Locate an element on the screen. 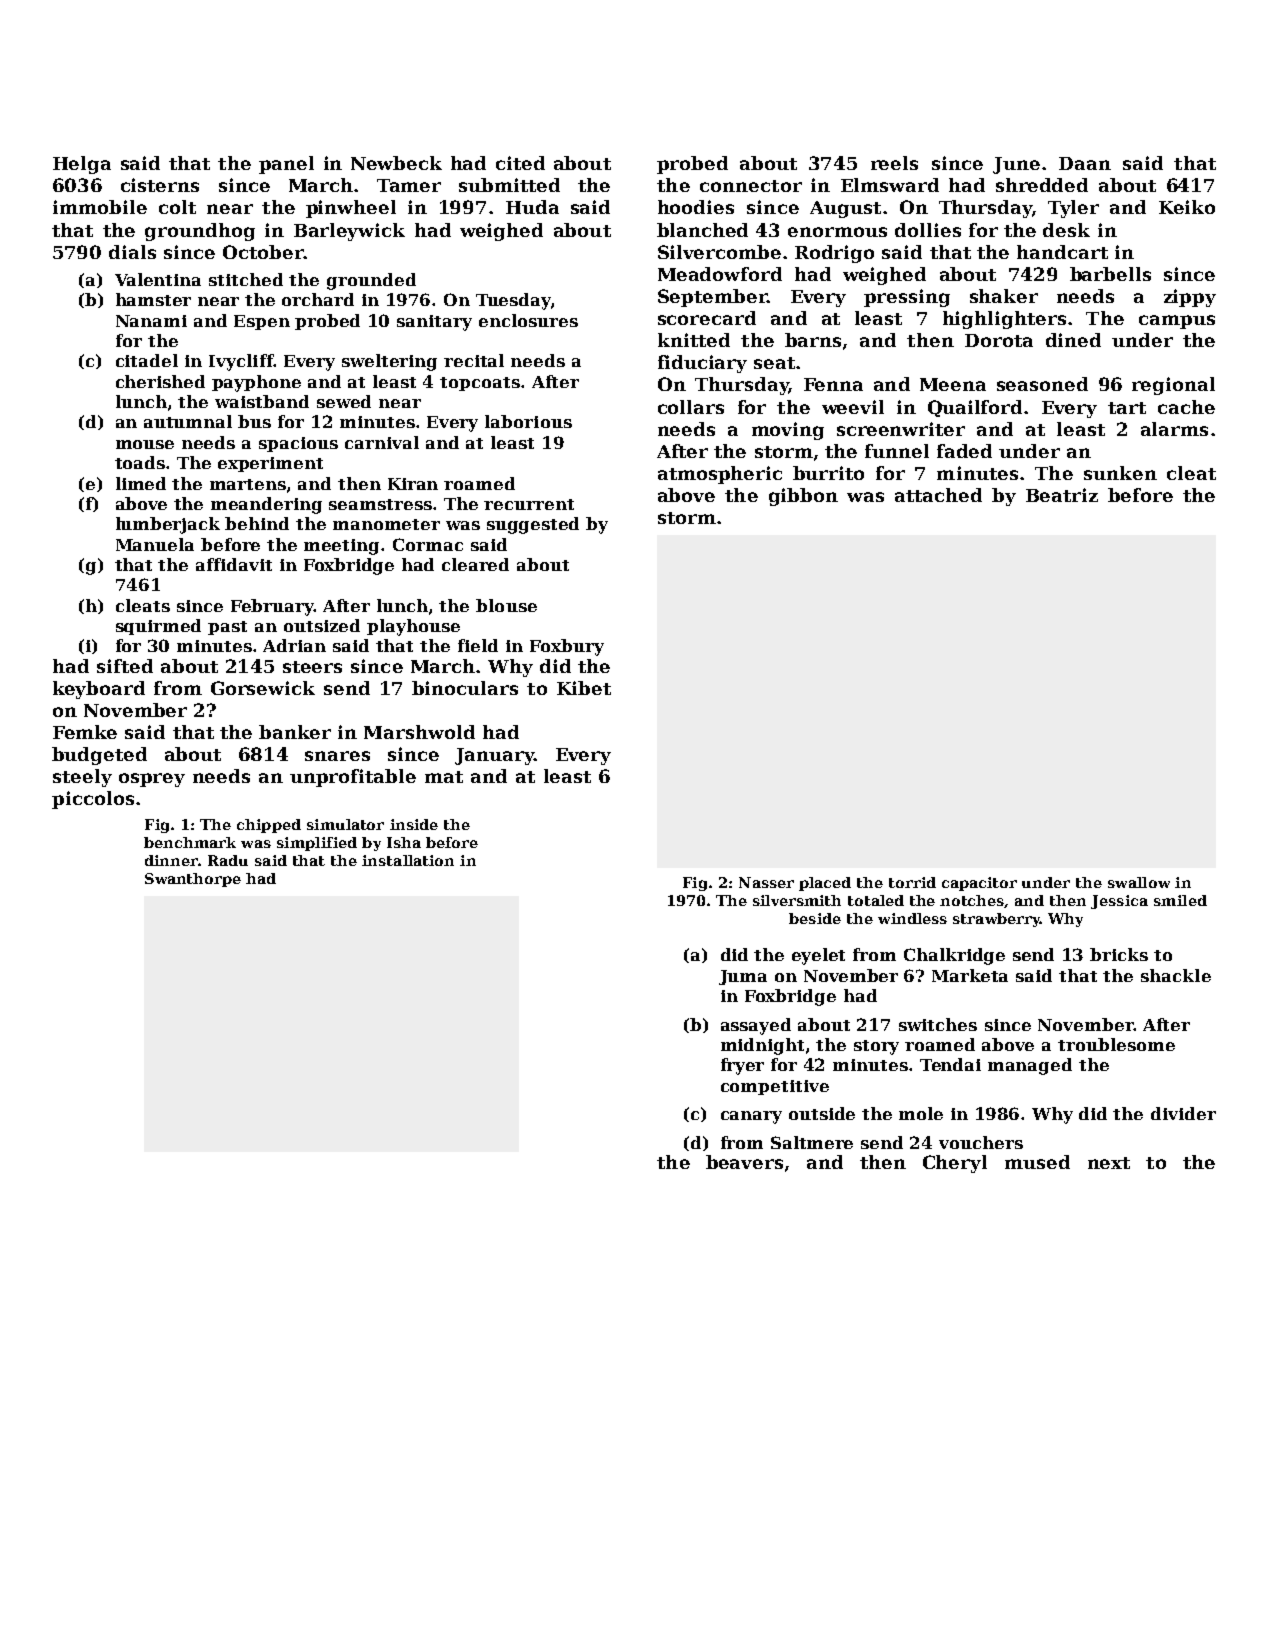 The image size is (1268, 1641). Gorsewick is located at coordinates (263, 688).
